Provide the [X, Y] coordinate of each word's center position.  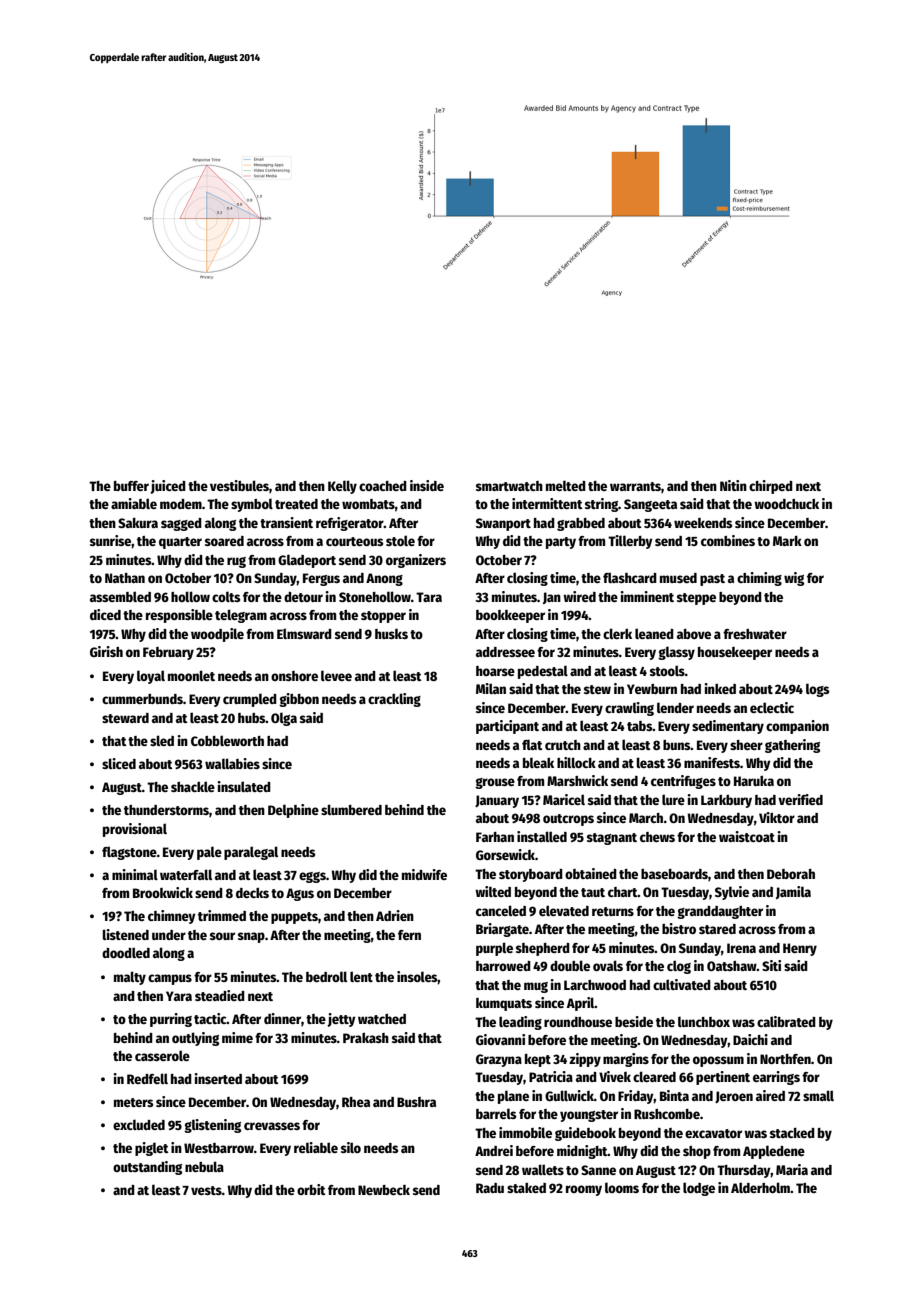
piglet [152, 1149]
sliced [119, 763]
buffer [131, 486]
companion [797, 727]
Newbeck [384, 1190]
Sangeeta [650, 505]
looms [622, 1187]
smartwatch [509, 486]
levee [336, 675]
